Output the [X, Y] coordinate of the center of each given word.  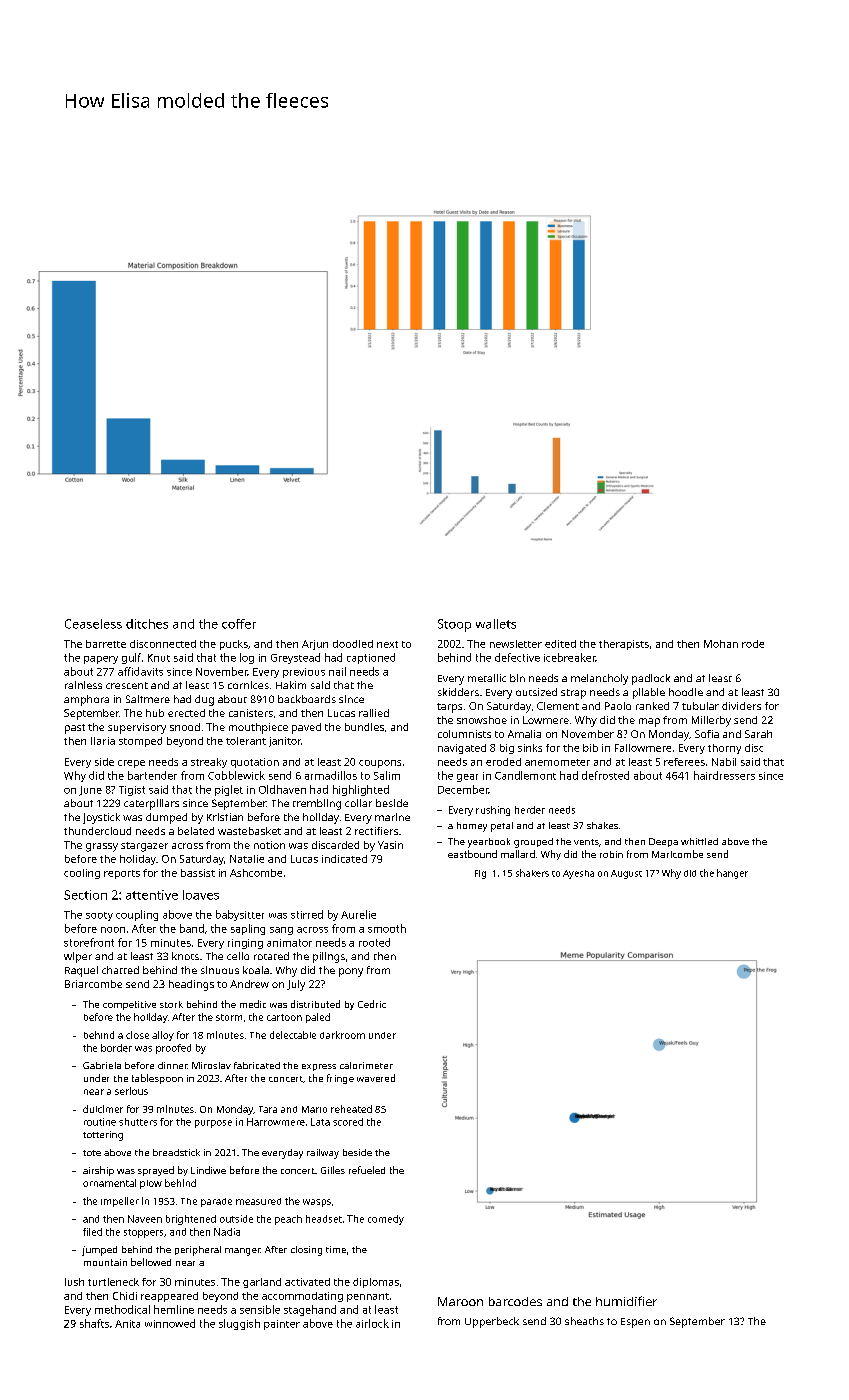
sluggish [239, 1324]
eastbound [472, 854]
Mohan [721, 644]
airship [98, 1171]
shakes [602, 825]
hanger [732, 874]
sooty [99, 916]
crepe [131, 764]
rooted [374, 942]
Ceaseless [93, 624]
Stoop [454, 625]
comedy [386, 1220]
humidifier [626, 1301]
